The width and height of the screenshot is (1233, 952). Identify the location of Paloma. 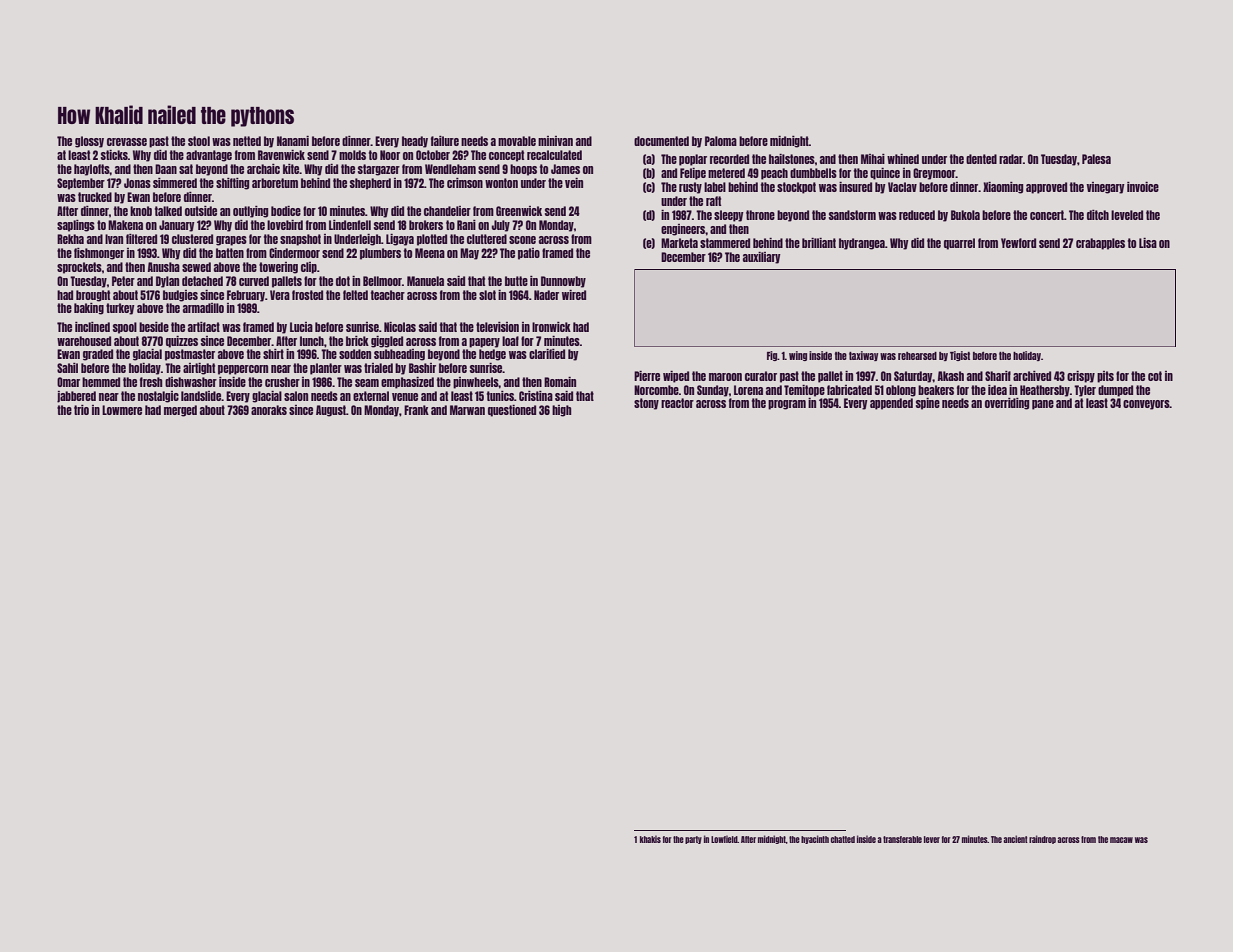
(721, 141).
